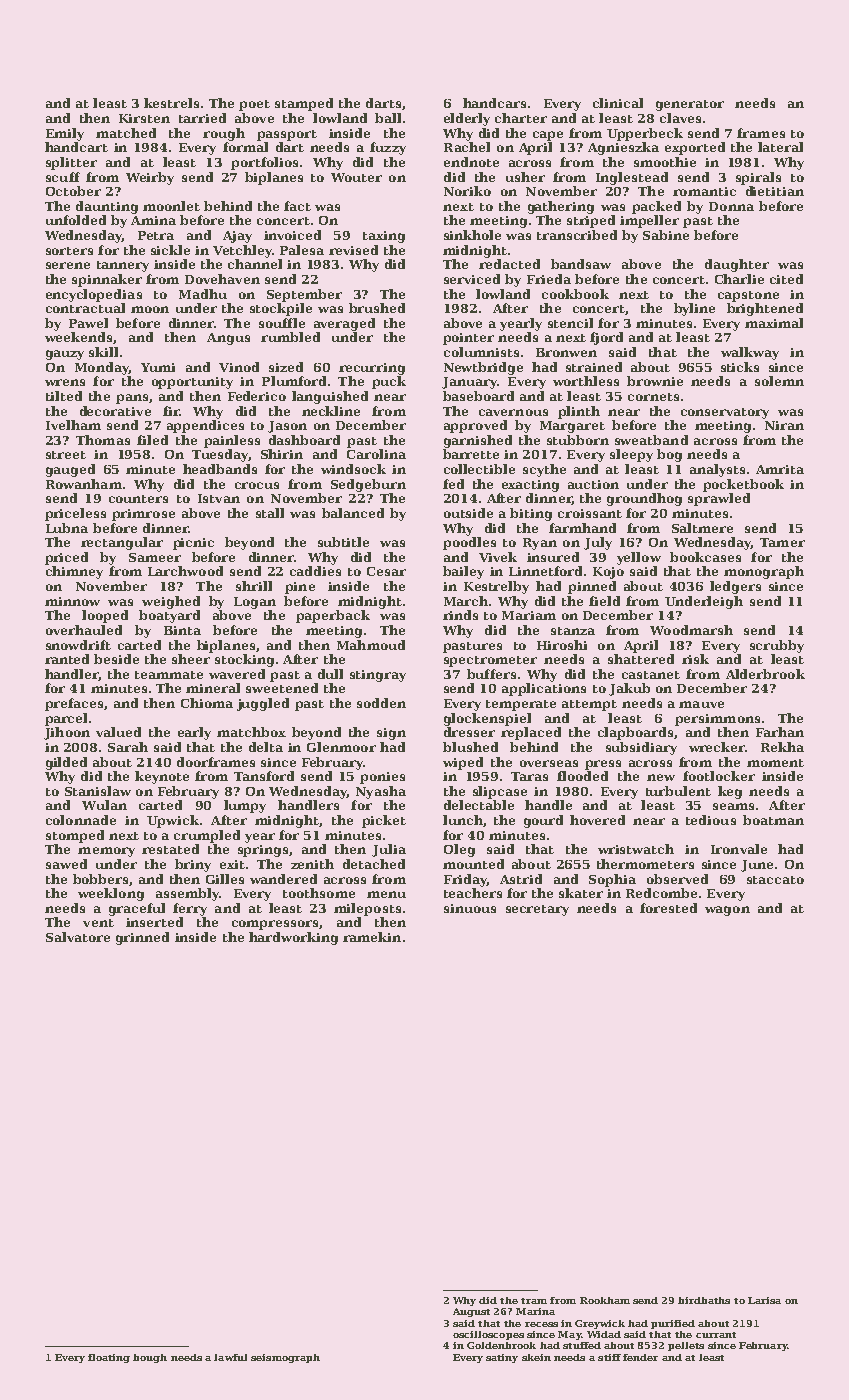 The height and width of the screenshot is (1400, 849). I want to click on daunting, so click(107, 207).
